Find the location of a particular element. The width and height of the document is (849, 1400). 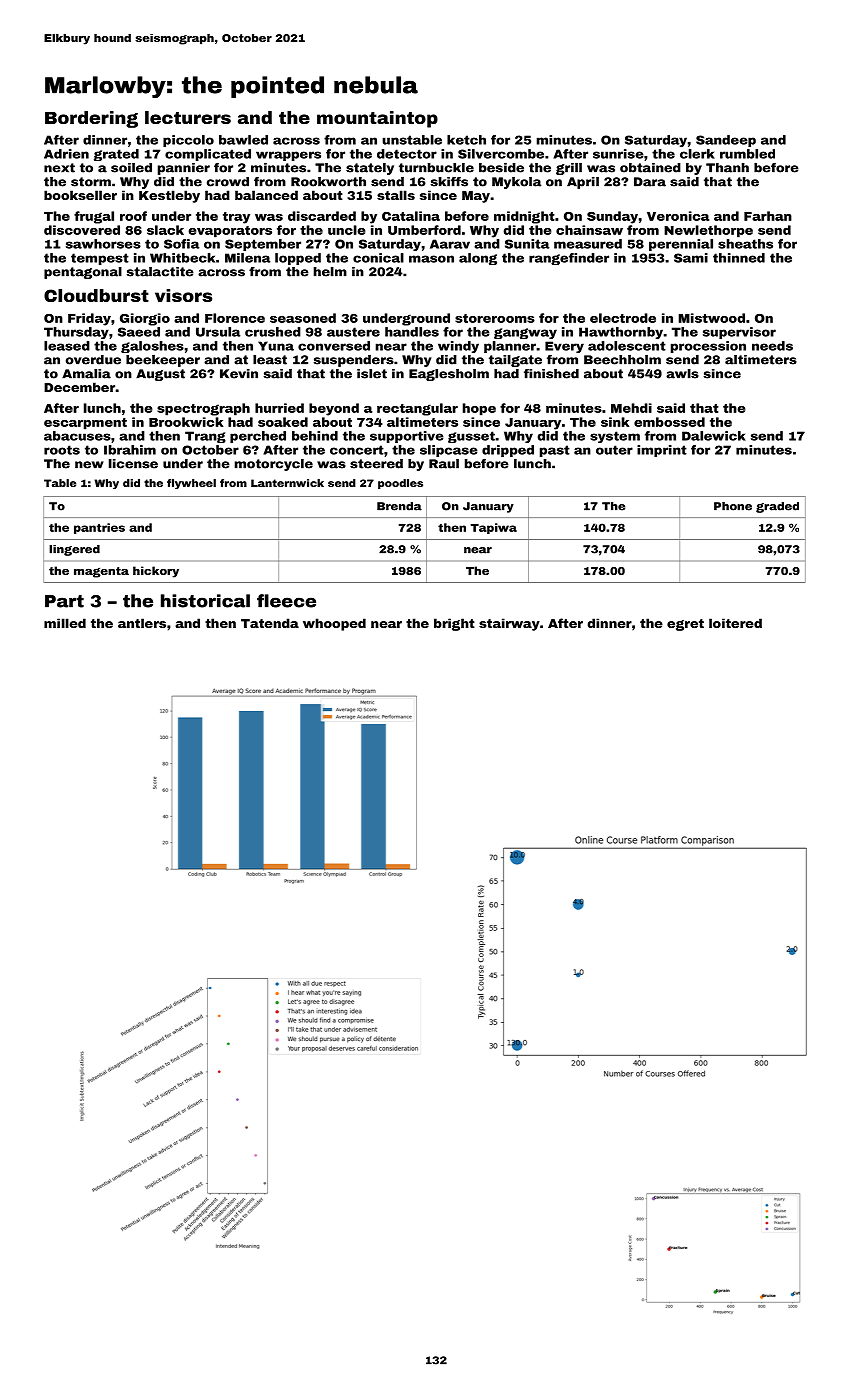

Tatenda is located at coordinates (270, 623).
